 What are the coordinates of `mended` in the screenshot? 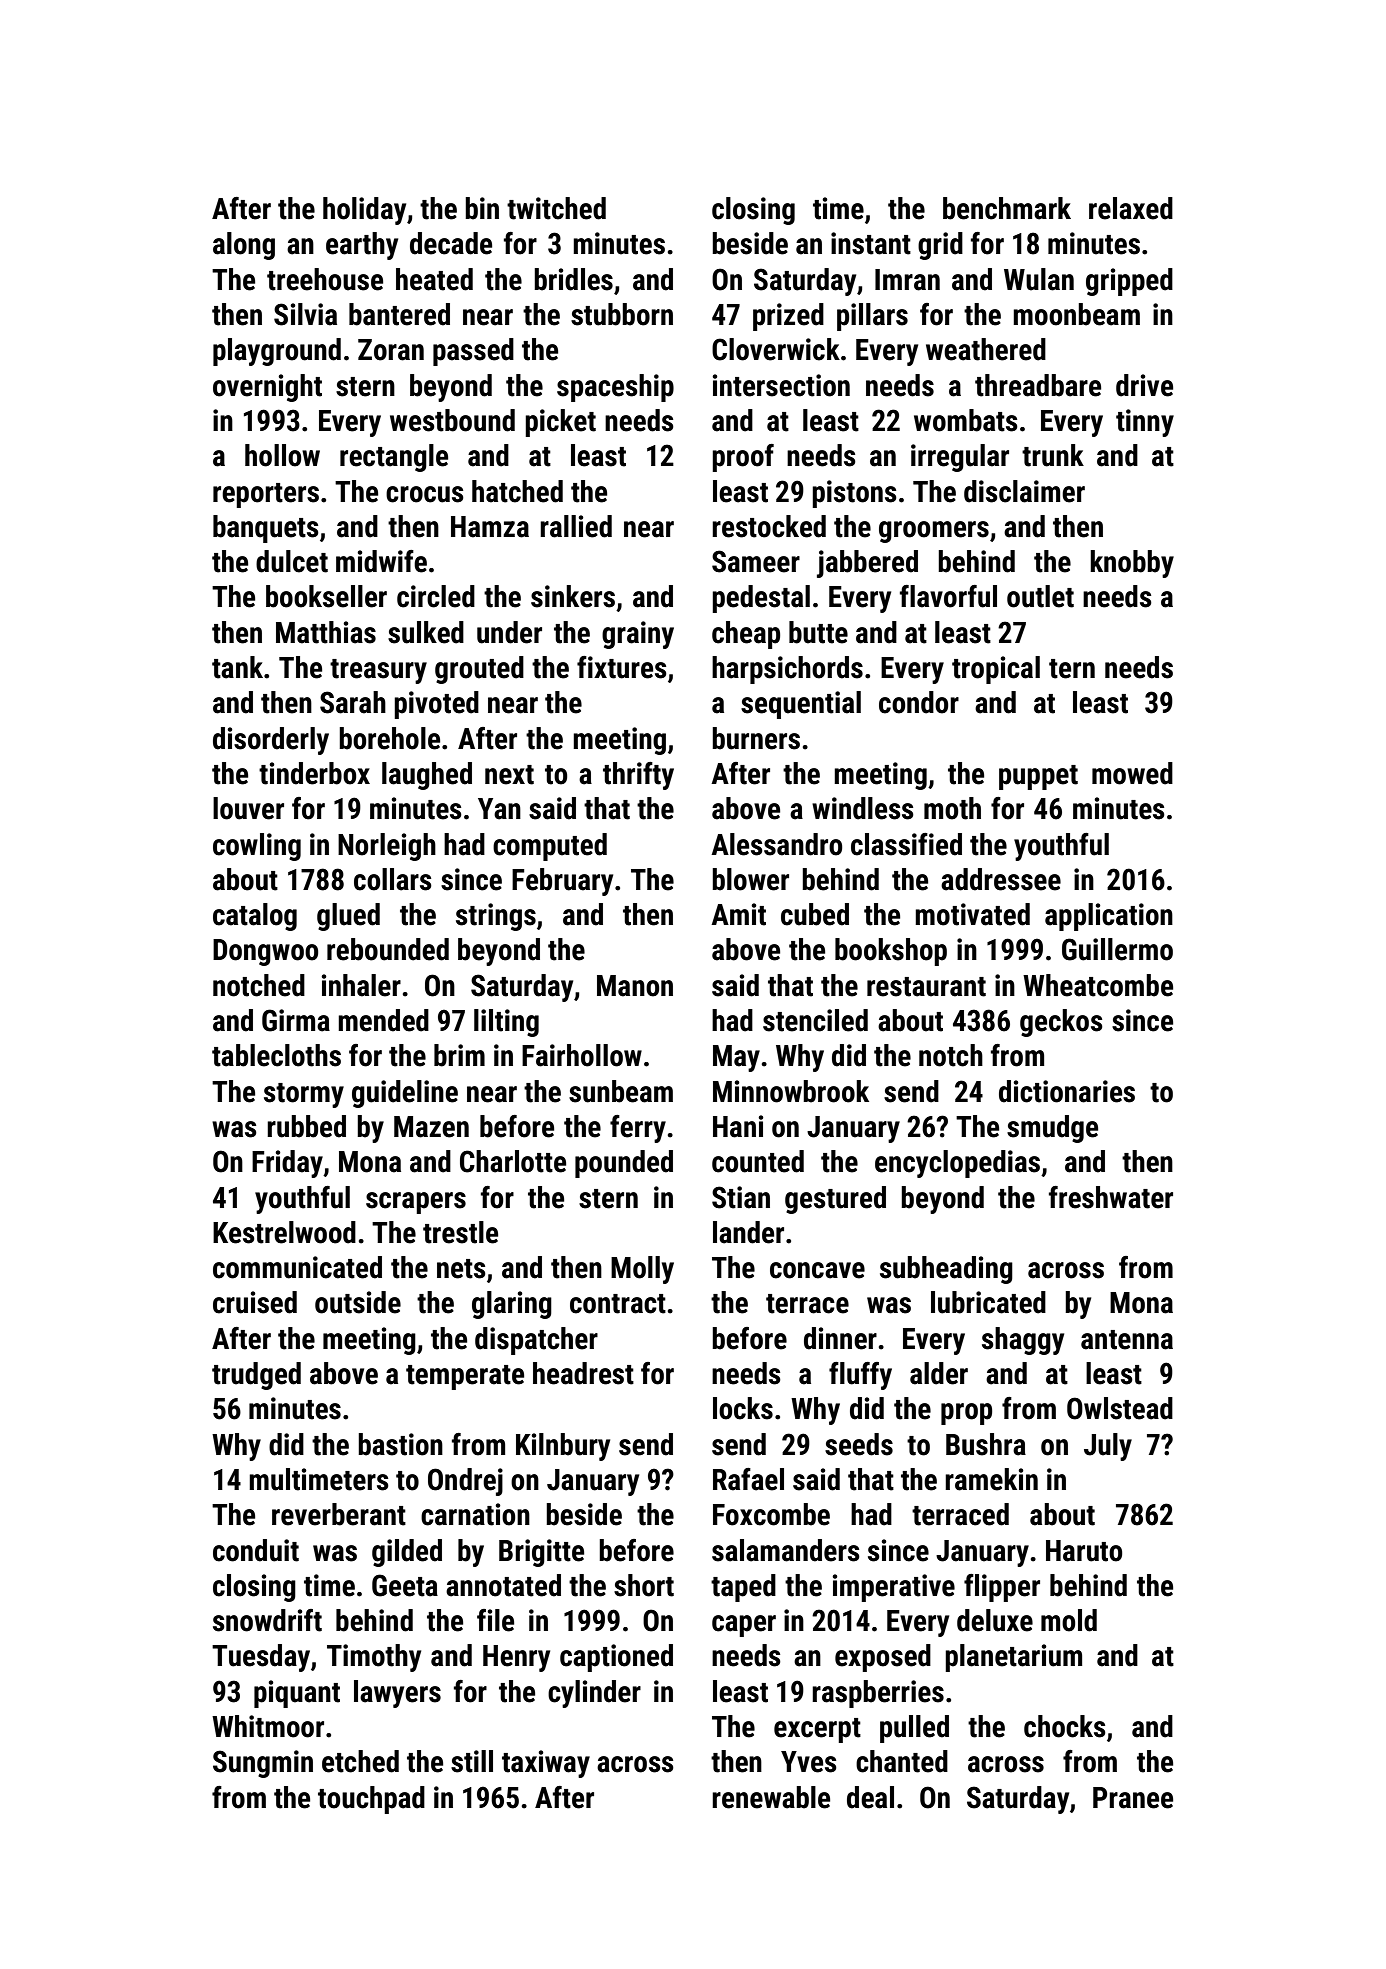 It's located at (383, 1020).
